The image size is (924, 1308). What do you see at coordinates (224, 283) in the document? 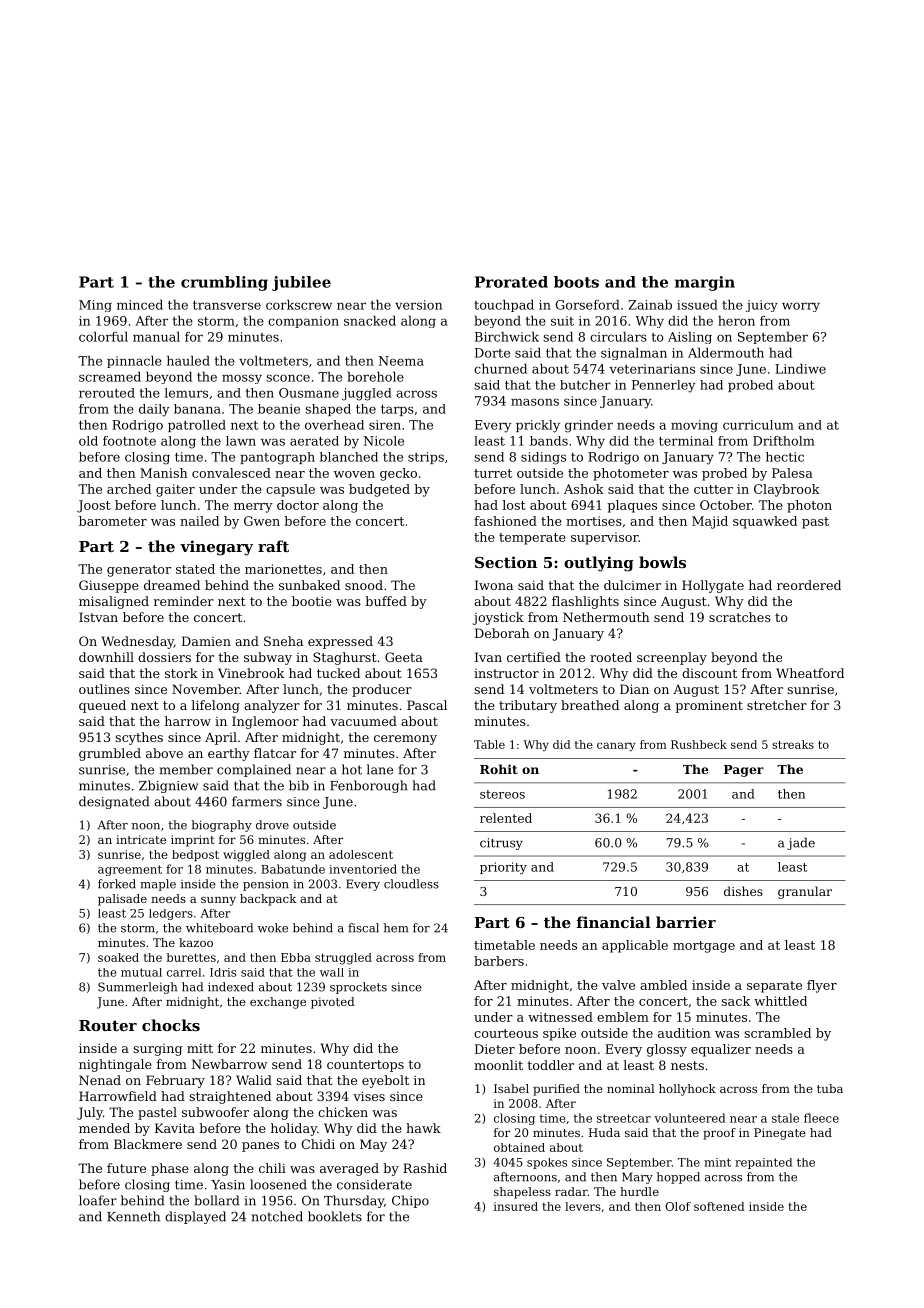
I see `crumbling` at bounding box center [224, 283].
